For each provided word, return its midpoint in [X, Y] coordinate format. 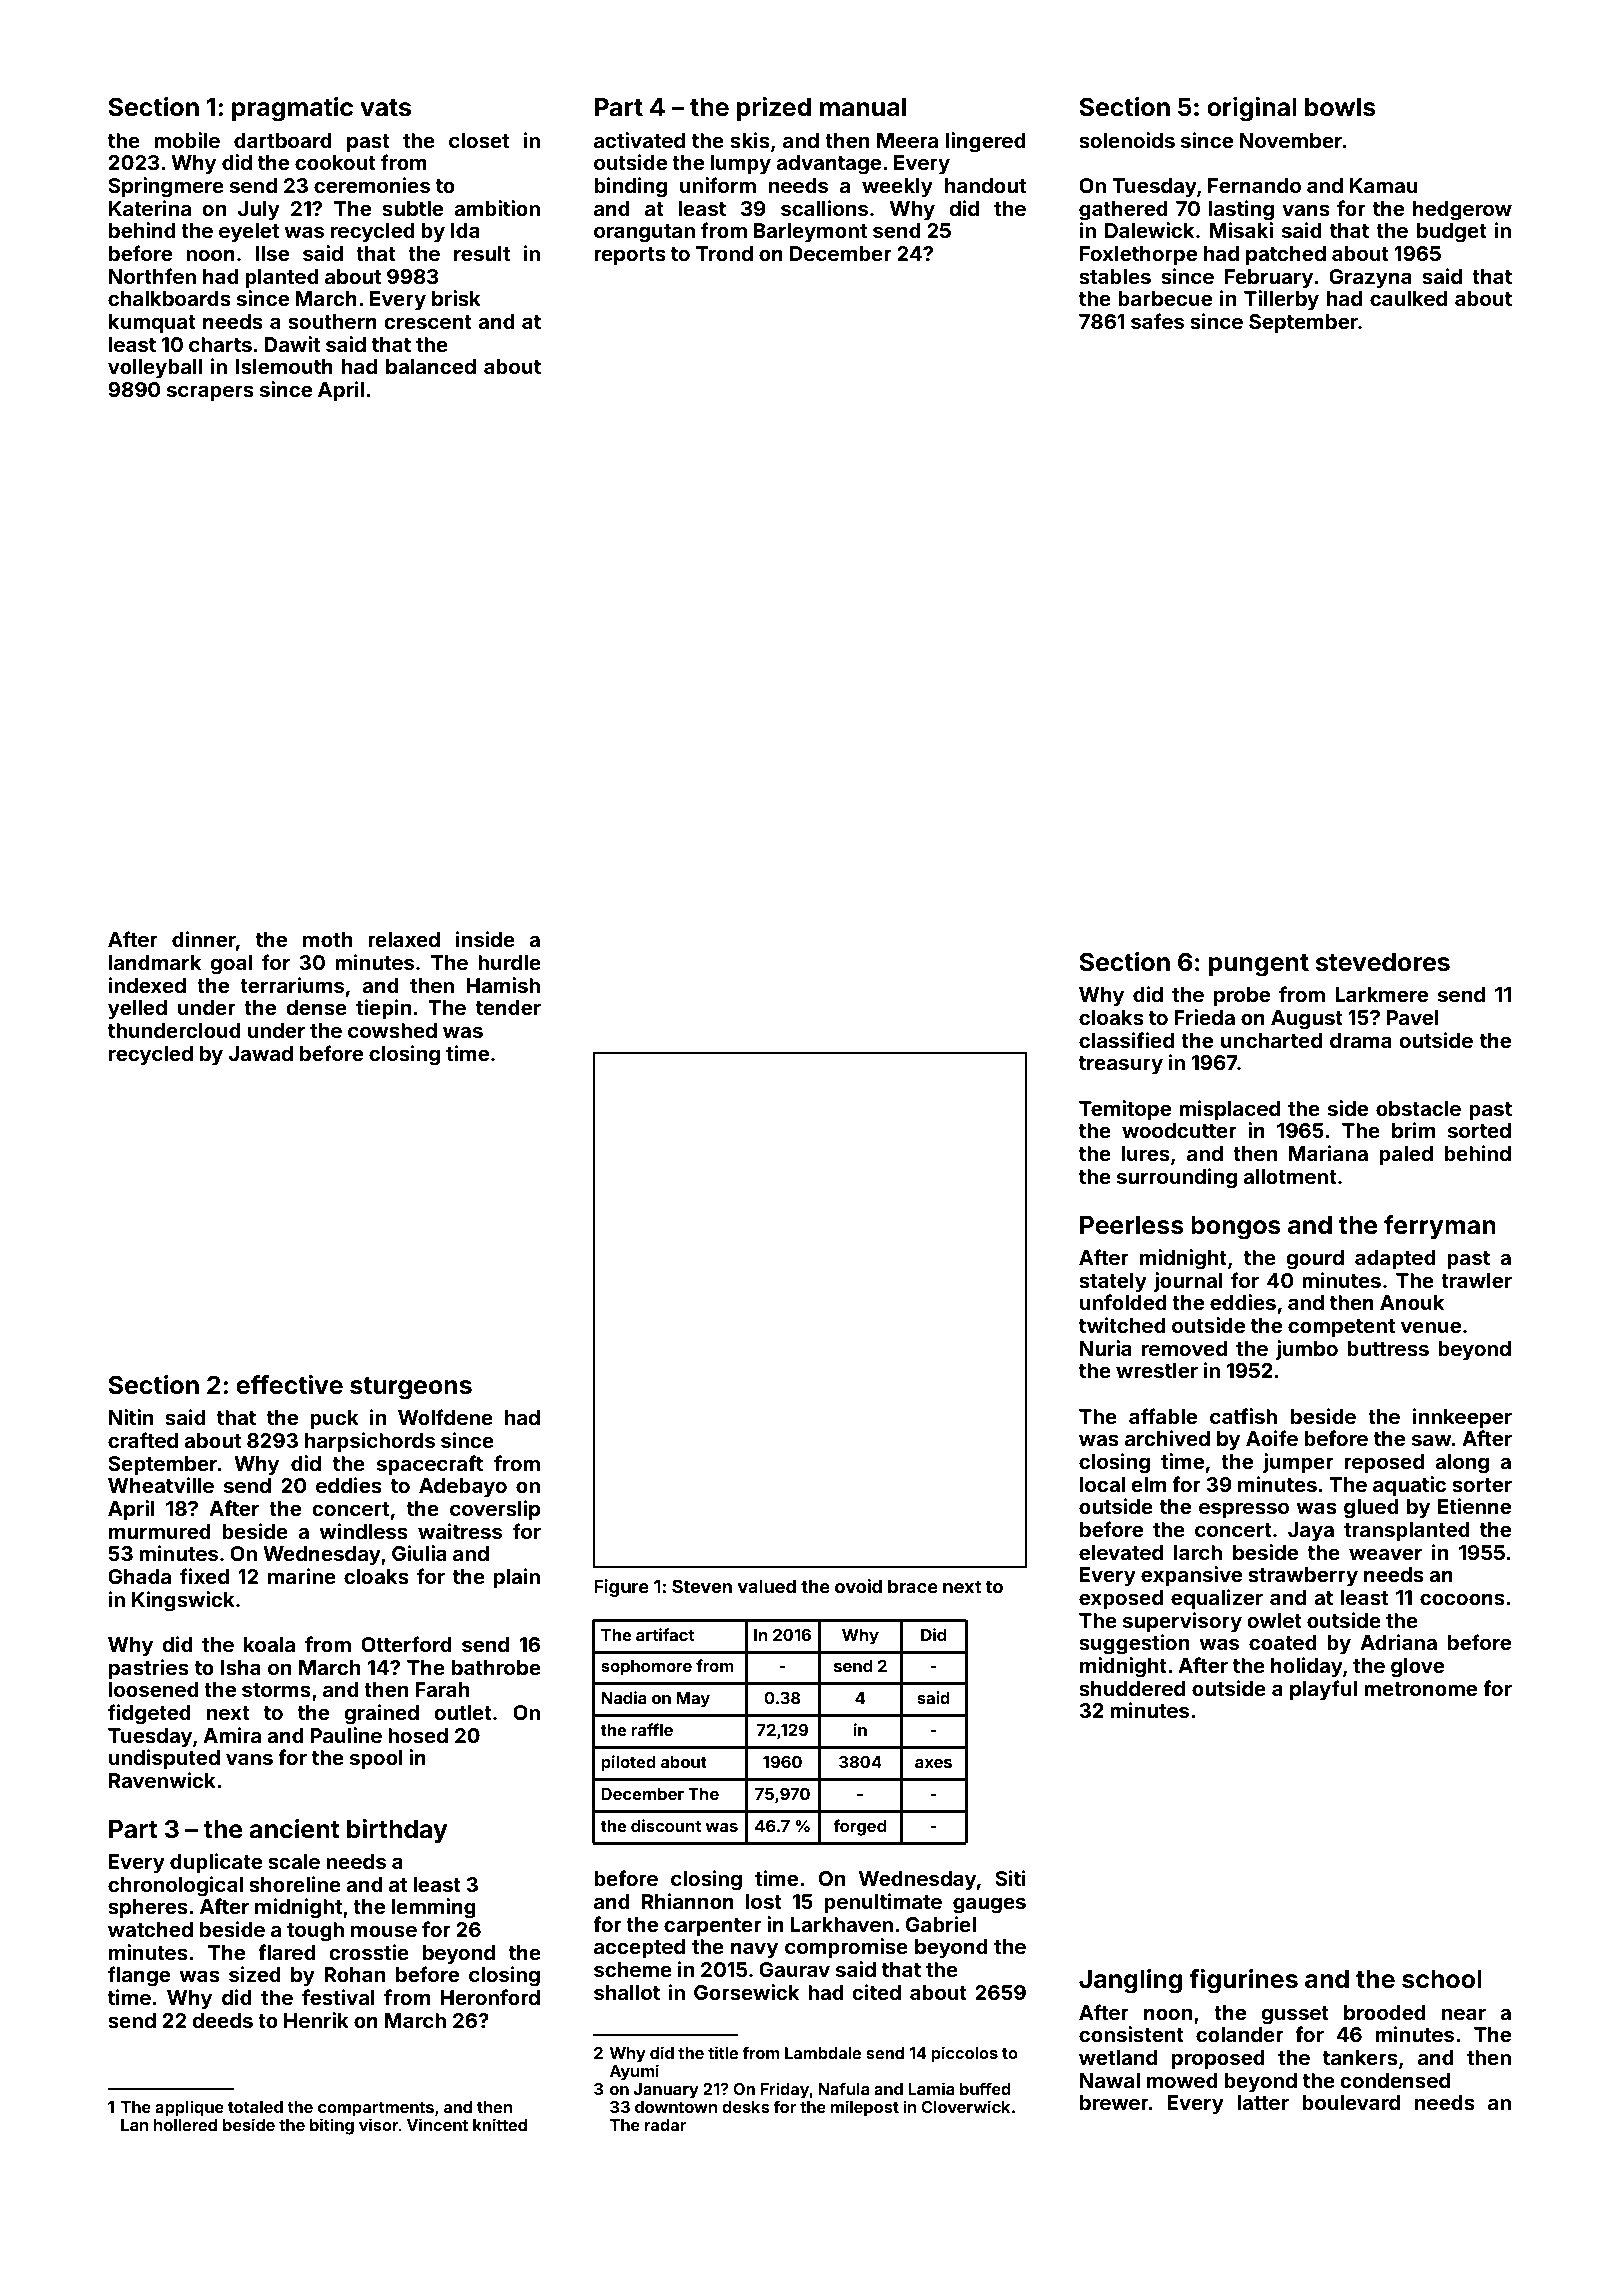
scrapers [210, 393]
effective [289, 1385]
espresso [1244, 1510]
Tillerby [1281, 300]
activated [639, 140]
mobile [187, 140]
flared [287, 1952]
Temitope [1125, 1110]
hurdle [509, 962]
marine [302, 1576]
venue [1431, 1327]
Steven [702, 1586]
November [1291, 140]
